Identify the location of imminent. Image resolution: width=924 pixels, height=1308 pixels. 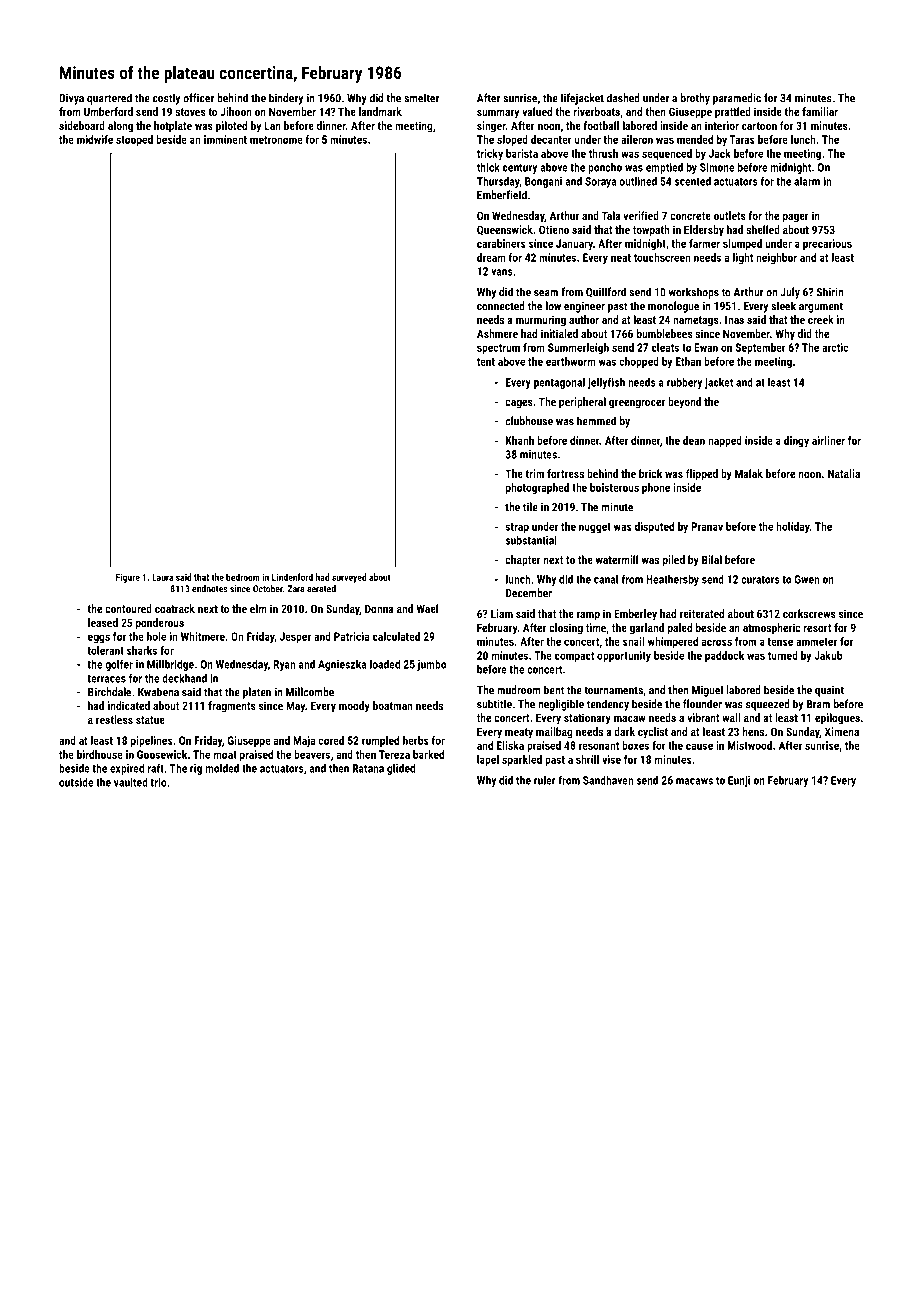
(225, 139).
